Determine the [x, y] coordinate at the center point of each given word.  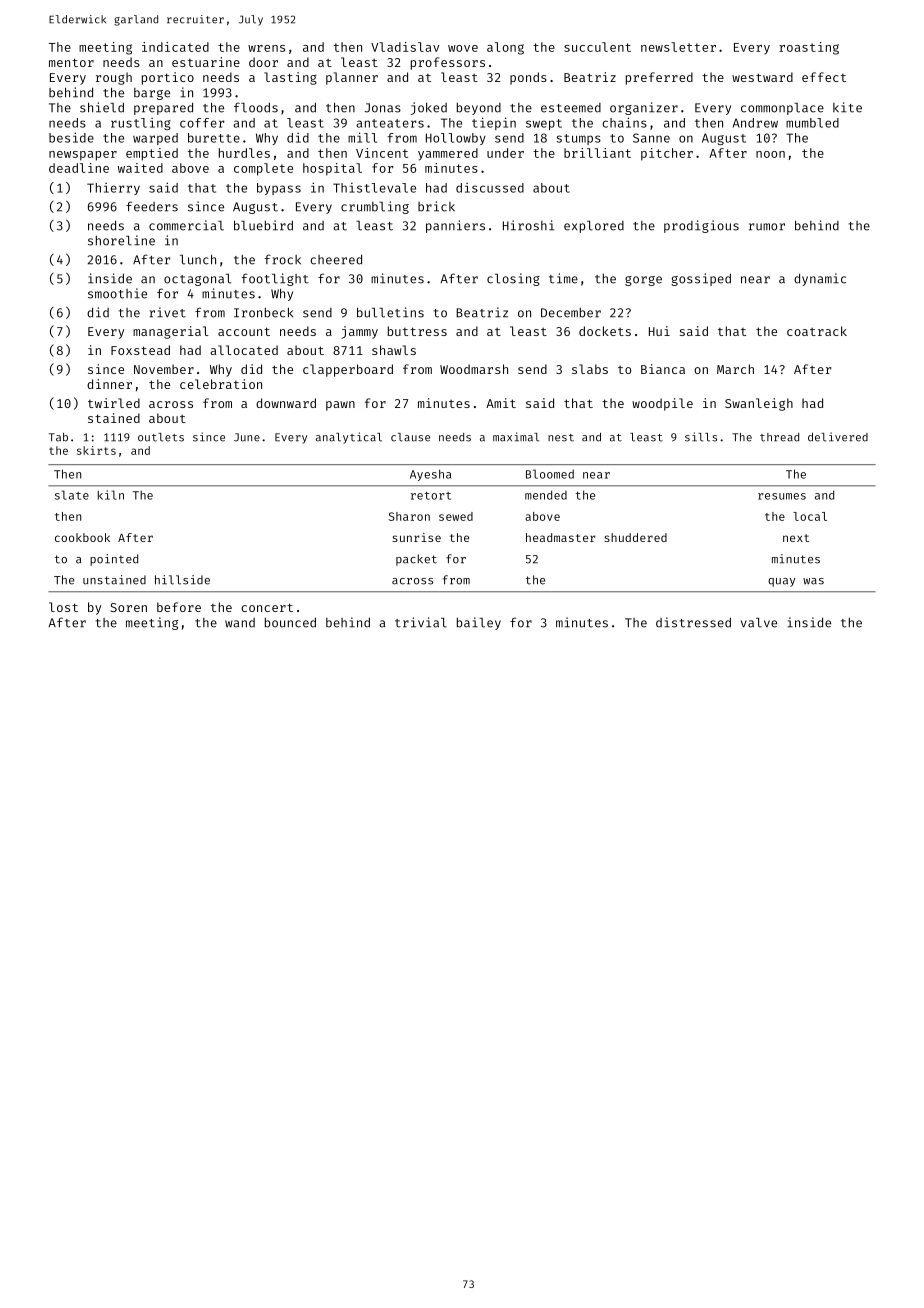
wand [240, 623]
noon [770, 154]
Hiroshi [528, 225]
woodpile [662, 404]
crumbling [375, 207]
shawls [394, 350]
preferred [659, 78]
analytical [349, 438]
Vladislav [405, 47]
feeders [152, 206]
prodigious [701, 226]
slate [72, 495]
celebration [221, 384]
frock [282, 259]
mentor [71, 62]
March [735, 369]
